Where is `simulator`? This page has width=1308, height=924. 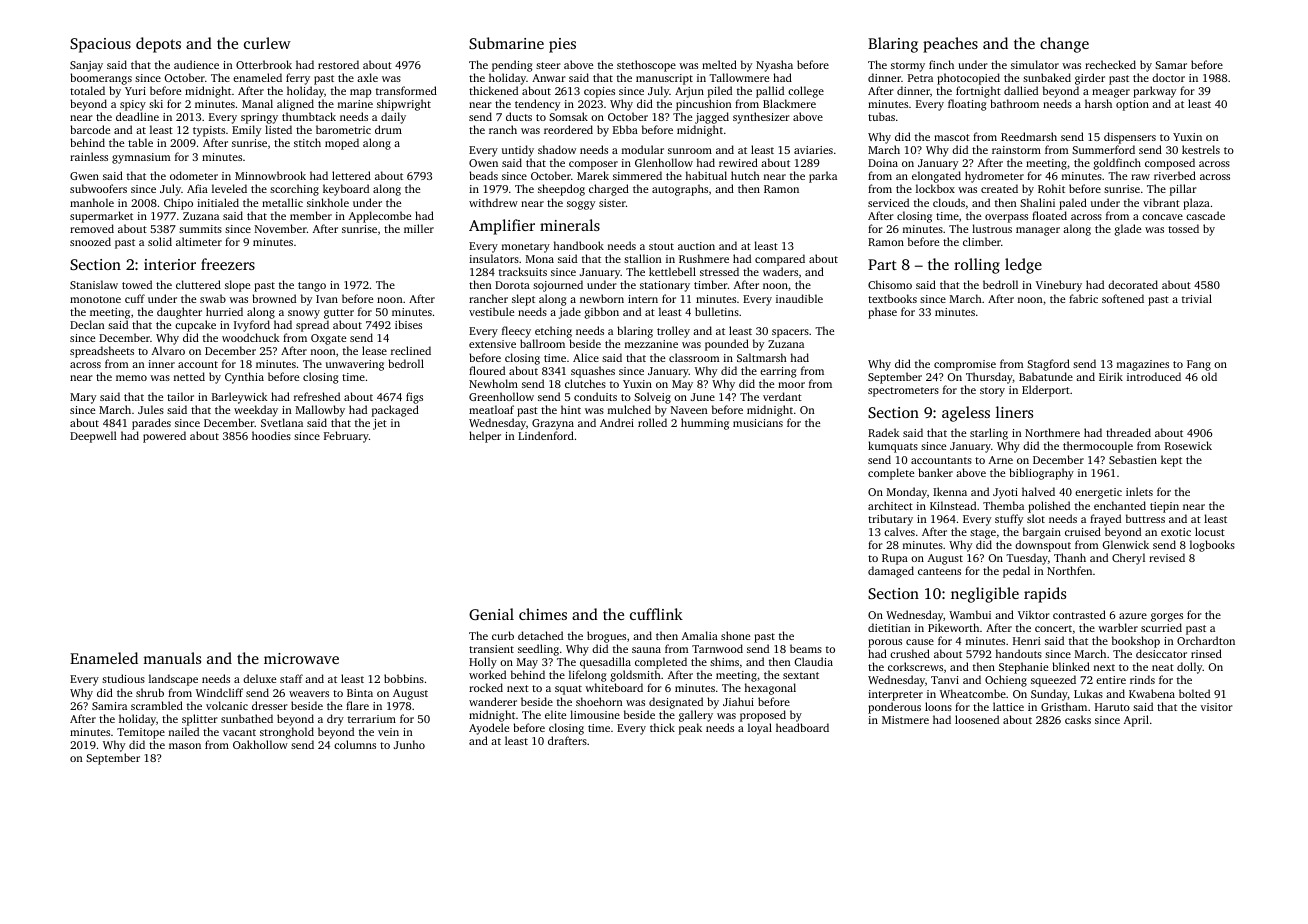 simulator is located at coordinates (1035, 64).
